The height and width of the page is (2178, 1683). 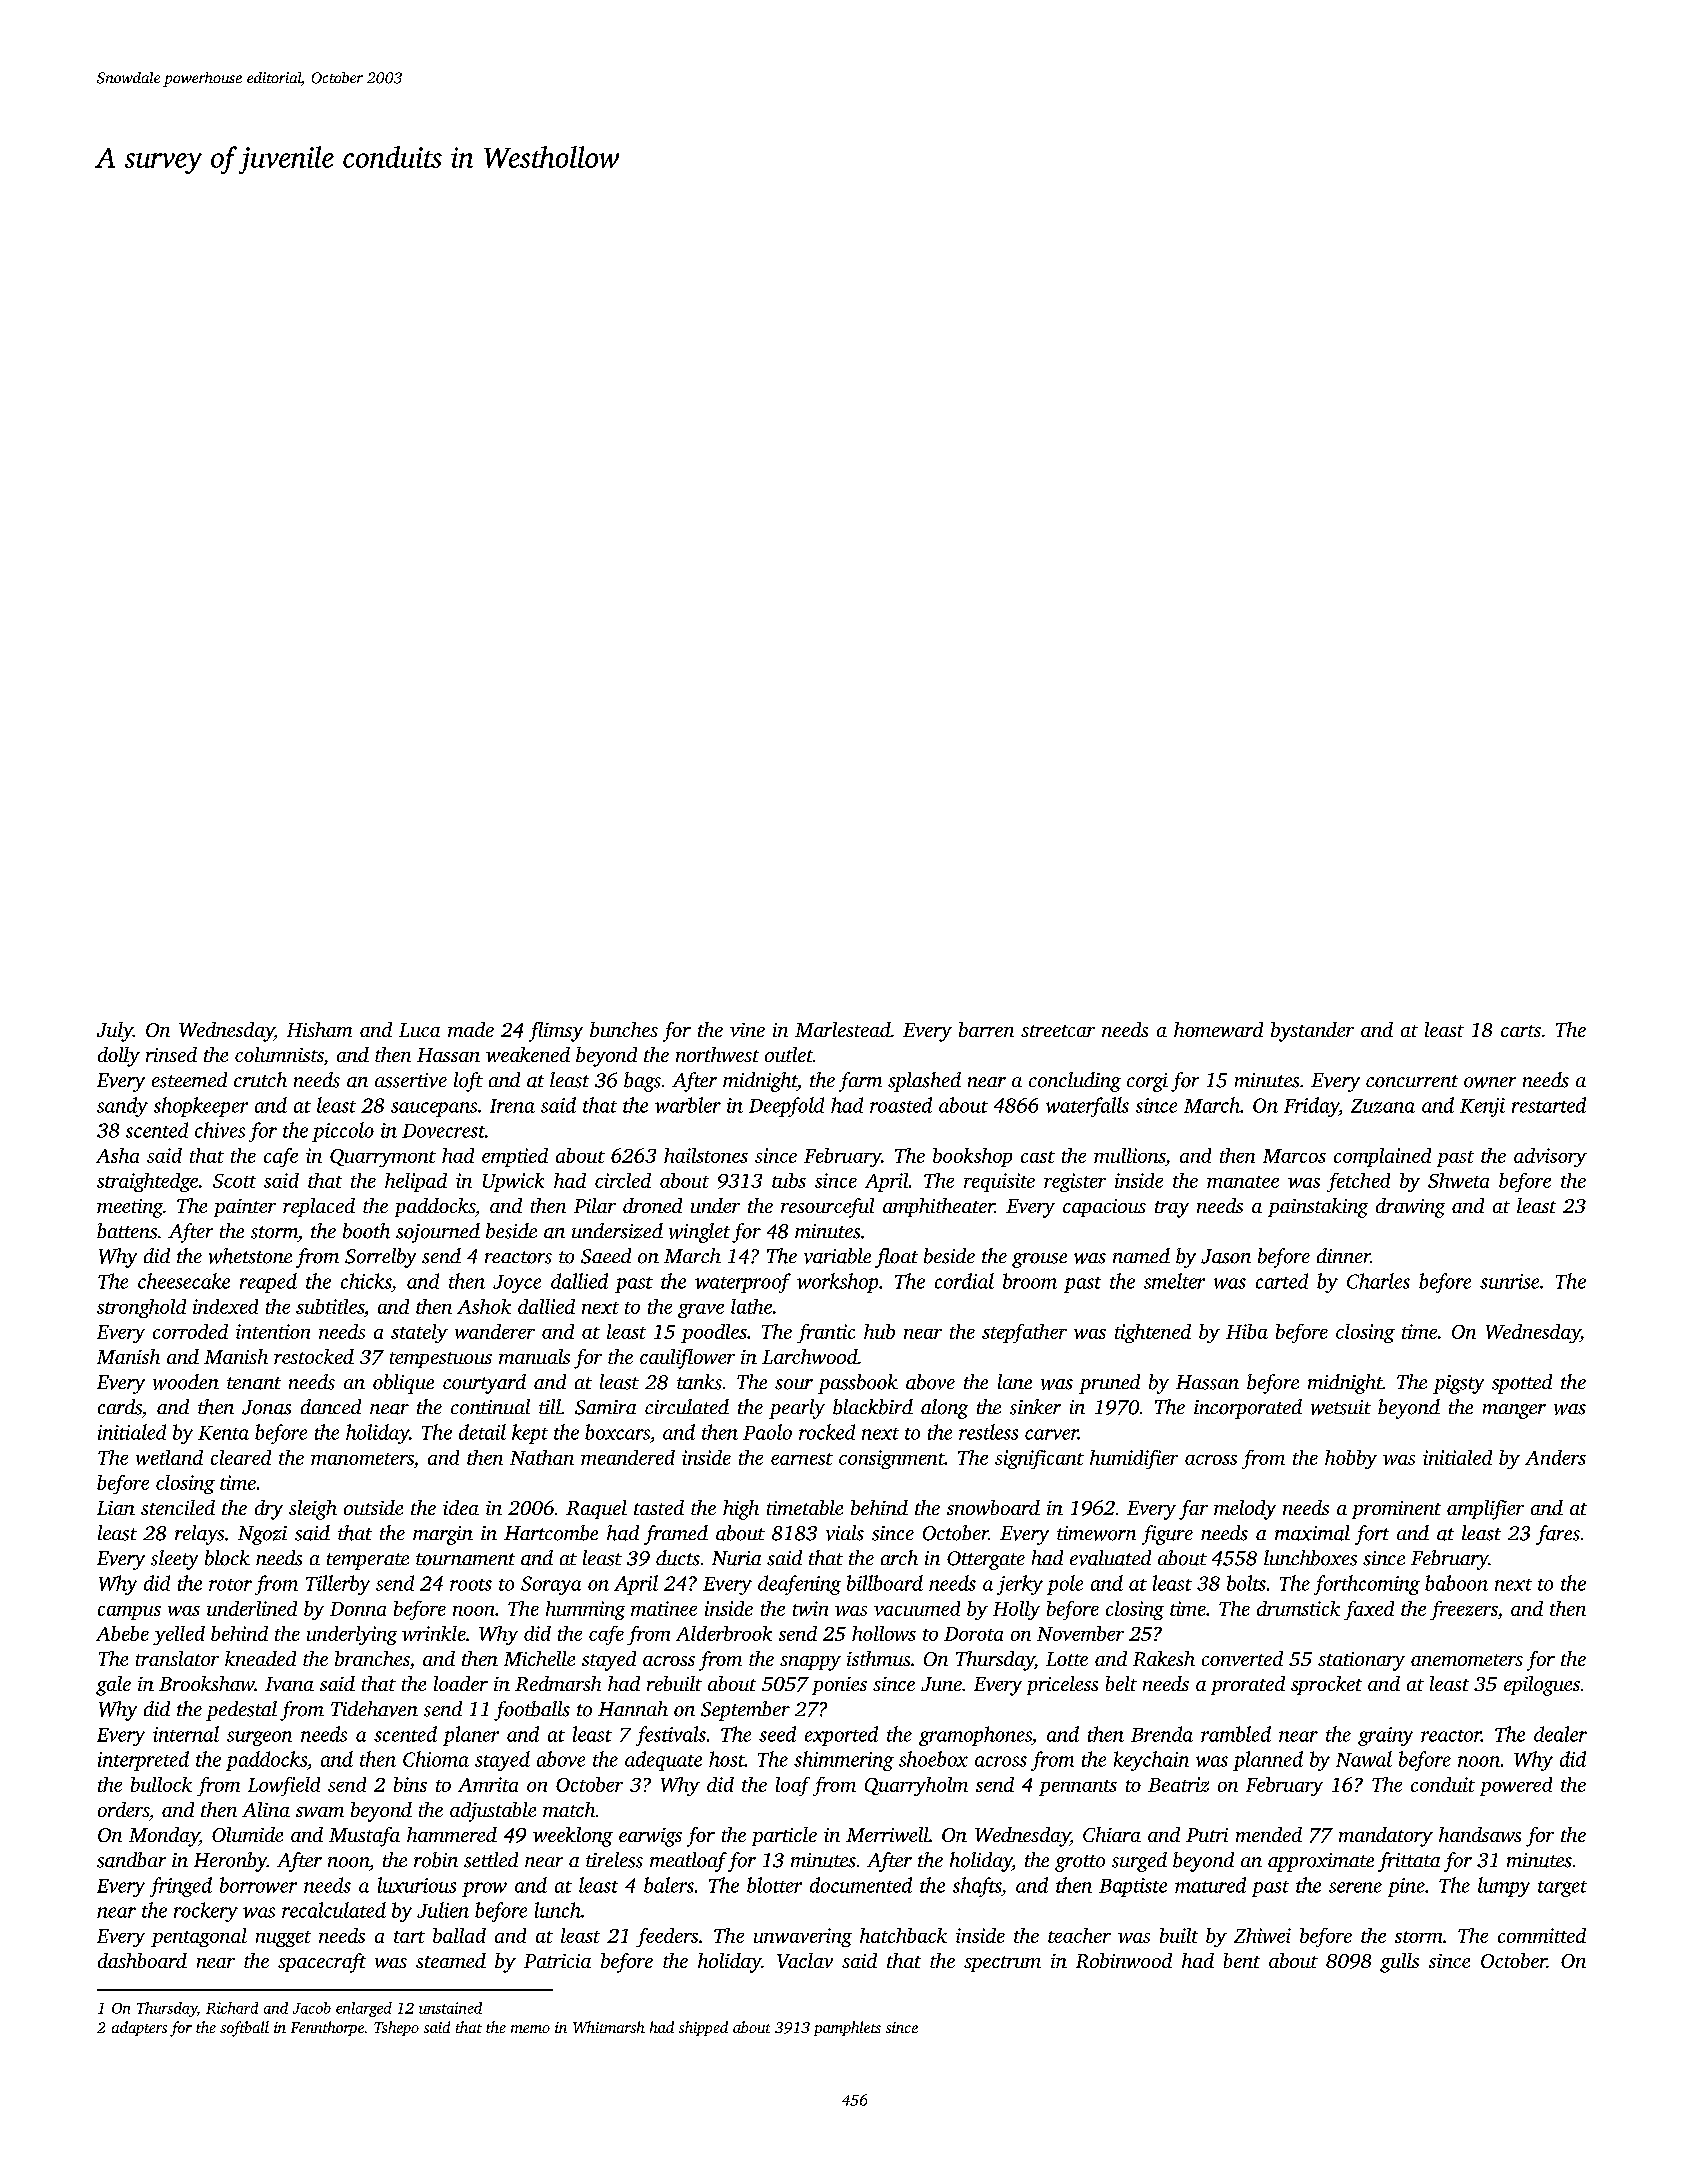 What do you see at coordinates (747, 1030) in the page?
I see `vine` at bounding box center [747, 1030].
